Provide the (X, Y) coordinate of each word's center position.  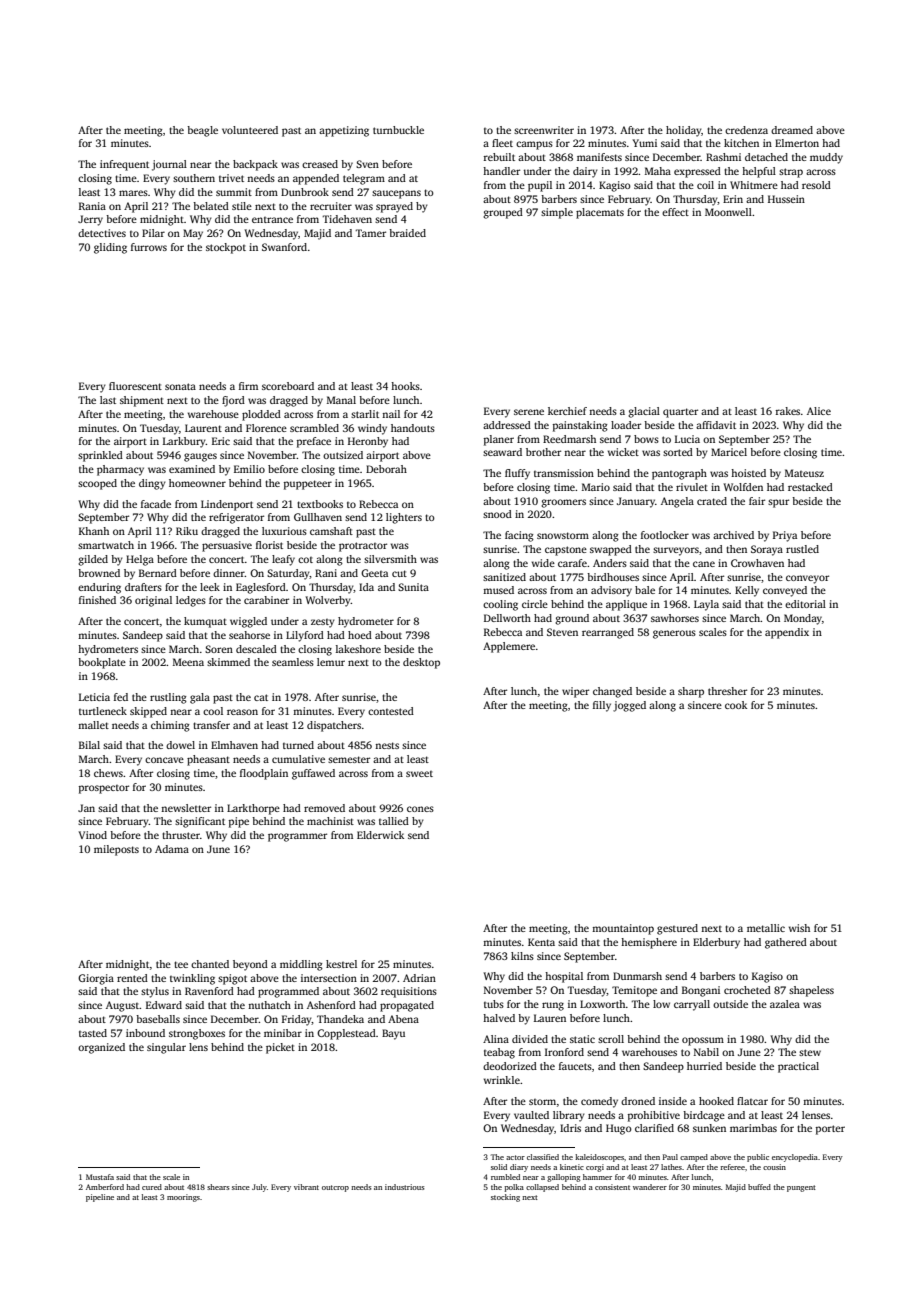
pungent (801, 1188)
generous (674, 634)
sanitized (504, 577)
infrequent (124, 165)
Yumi (645, 143)
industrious (404, 1187)
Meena (188, 662)
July (259, 1188)
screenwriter (544, 130)
